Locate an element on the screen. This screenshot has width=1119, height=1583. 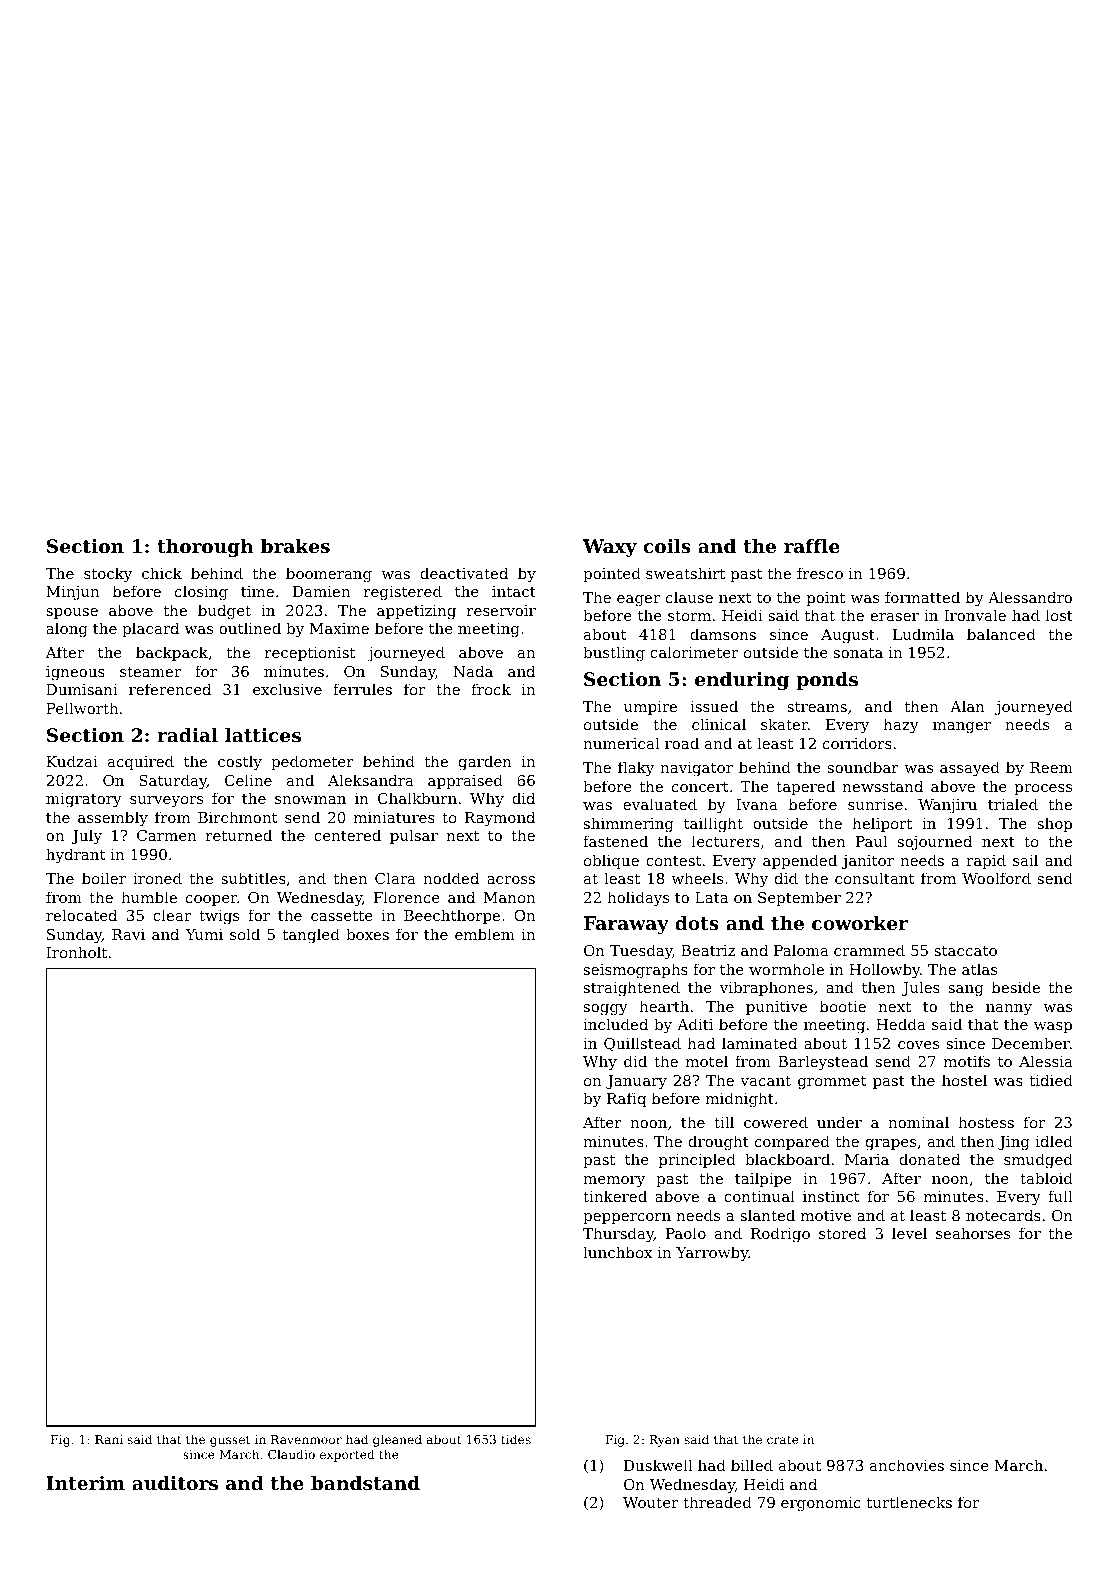
ponds is located at coordinates (827, 681).
